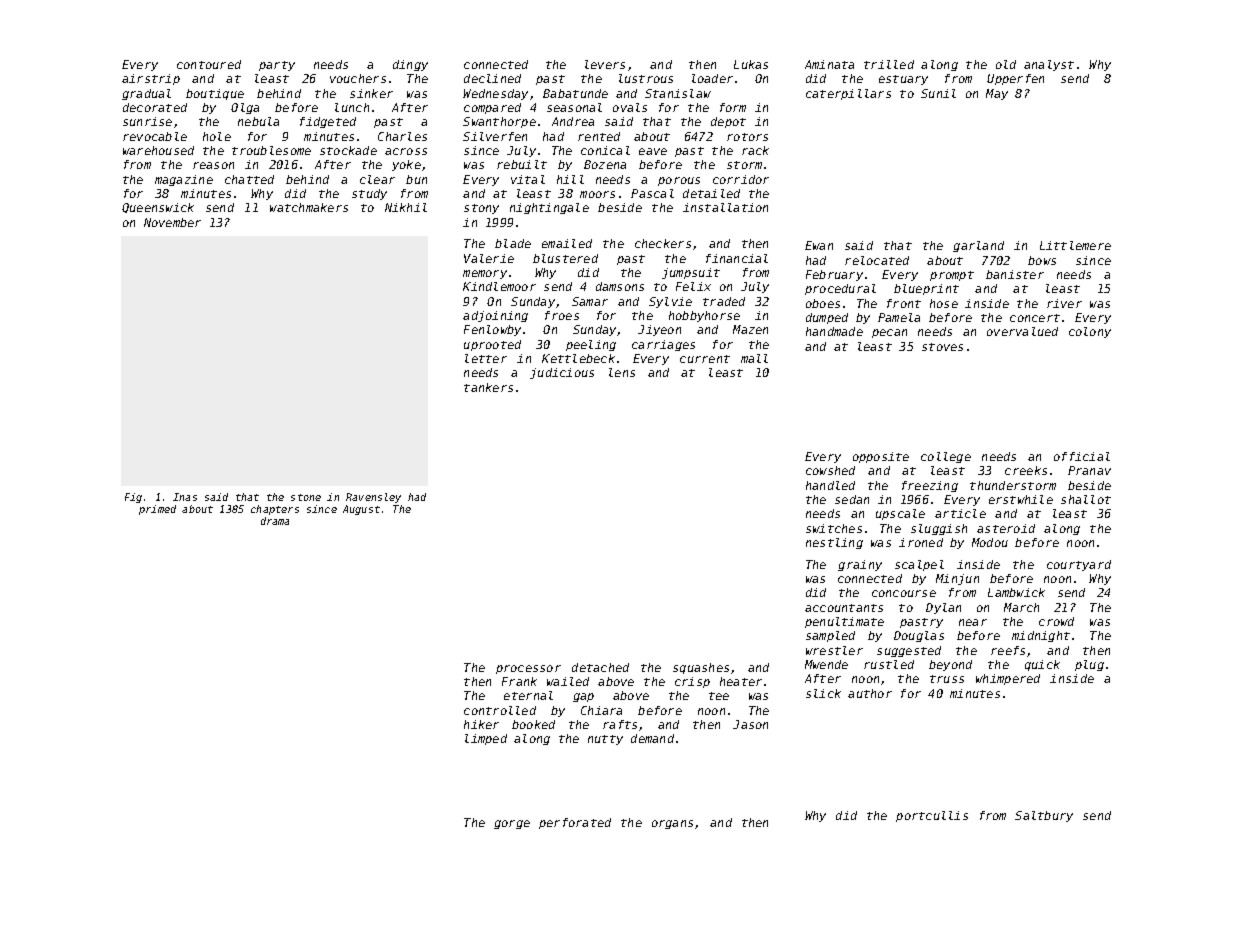 This screenshot has width=1233, height=952. Describe the element at coordinates (829, 64) in the screenshot. I see `Aminata` at that location.
